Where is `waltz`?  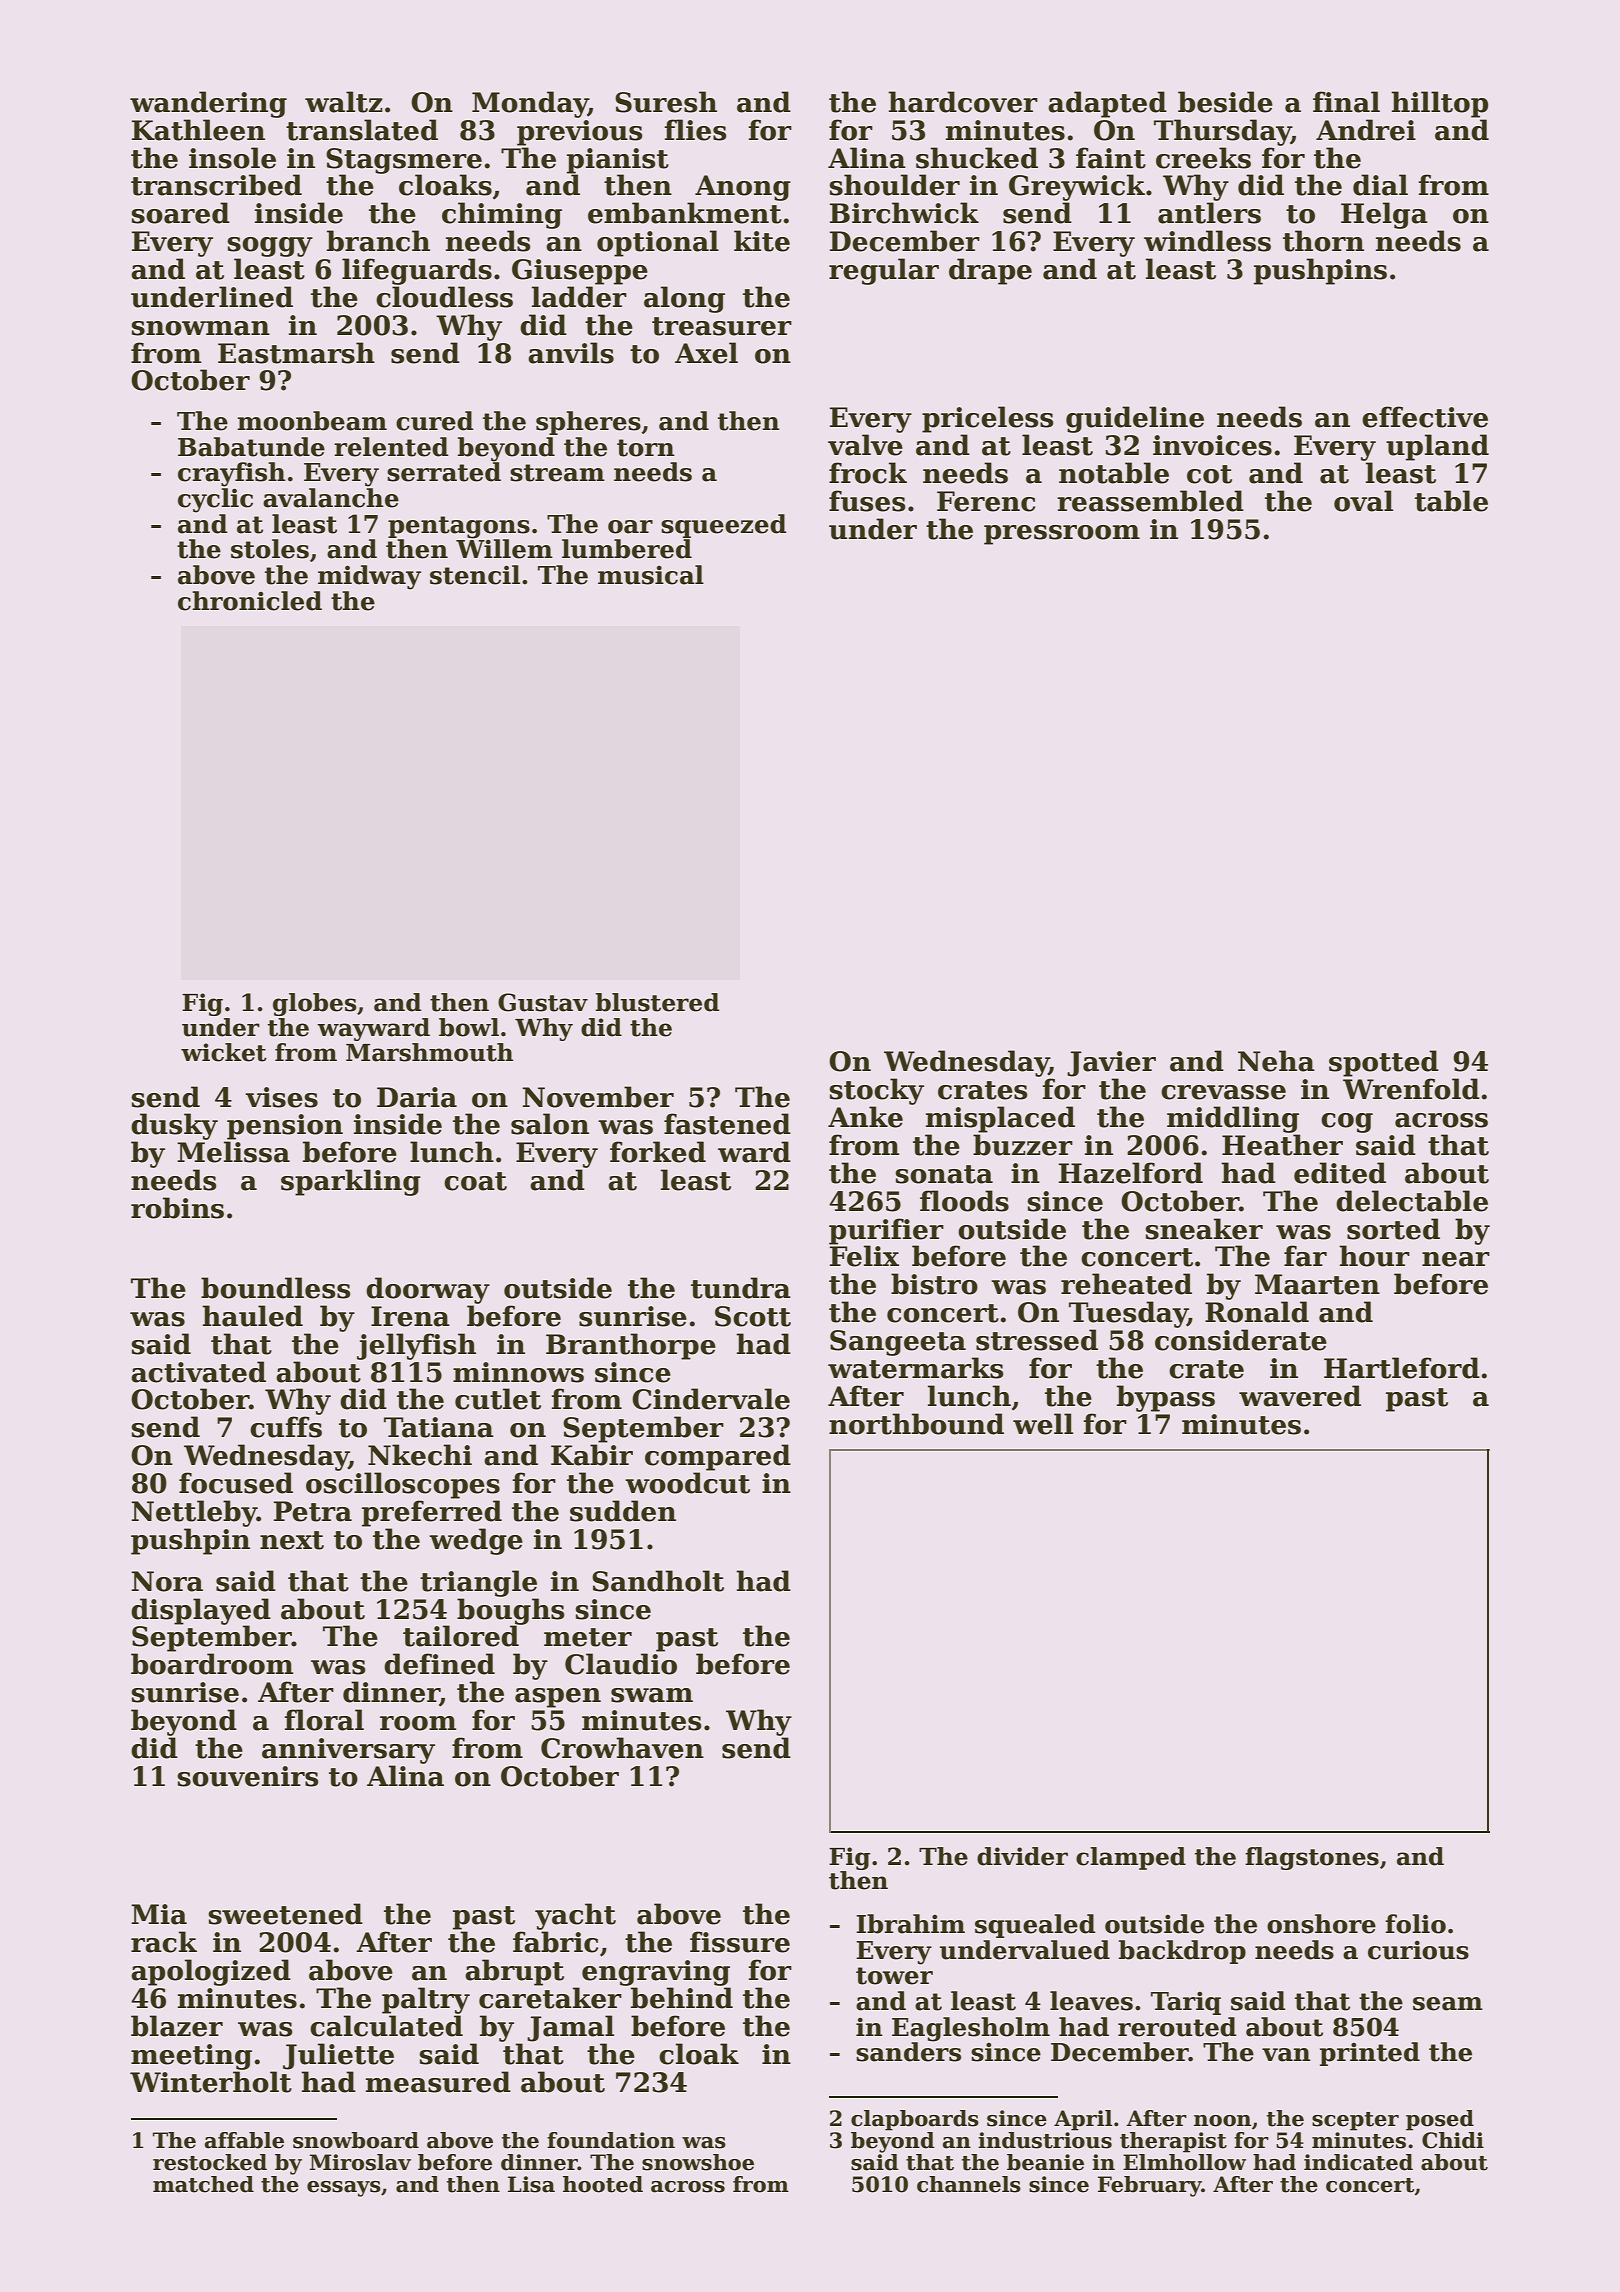 waltz is located at coordinates (344, 102).
